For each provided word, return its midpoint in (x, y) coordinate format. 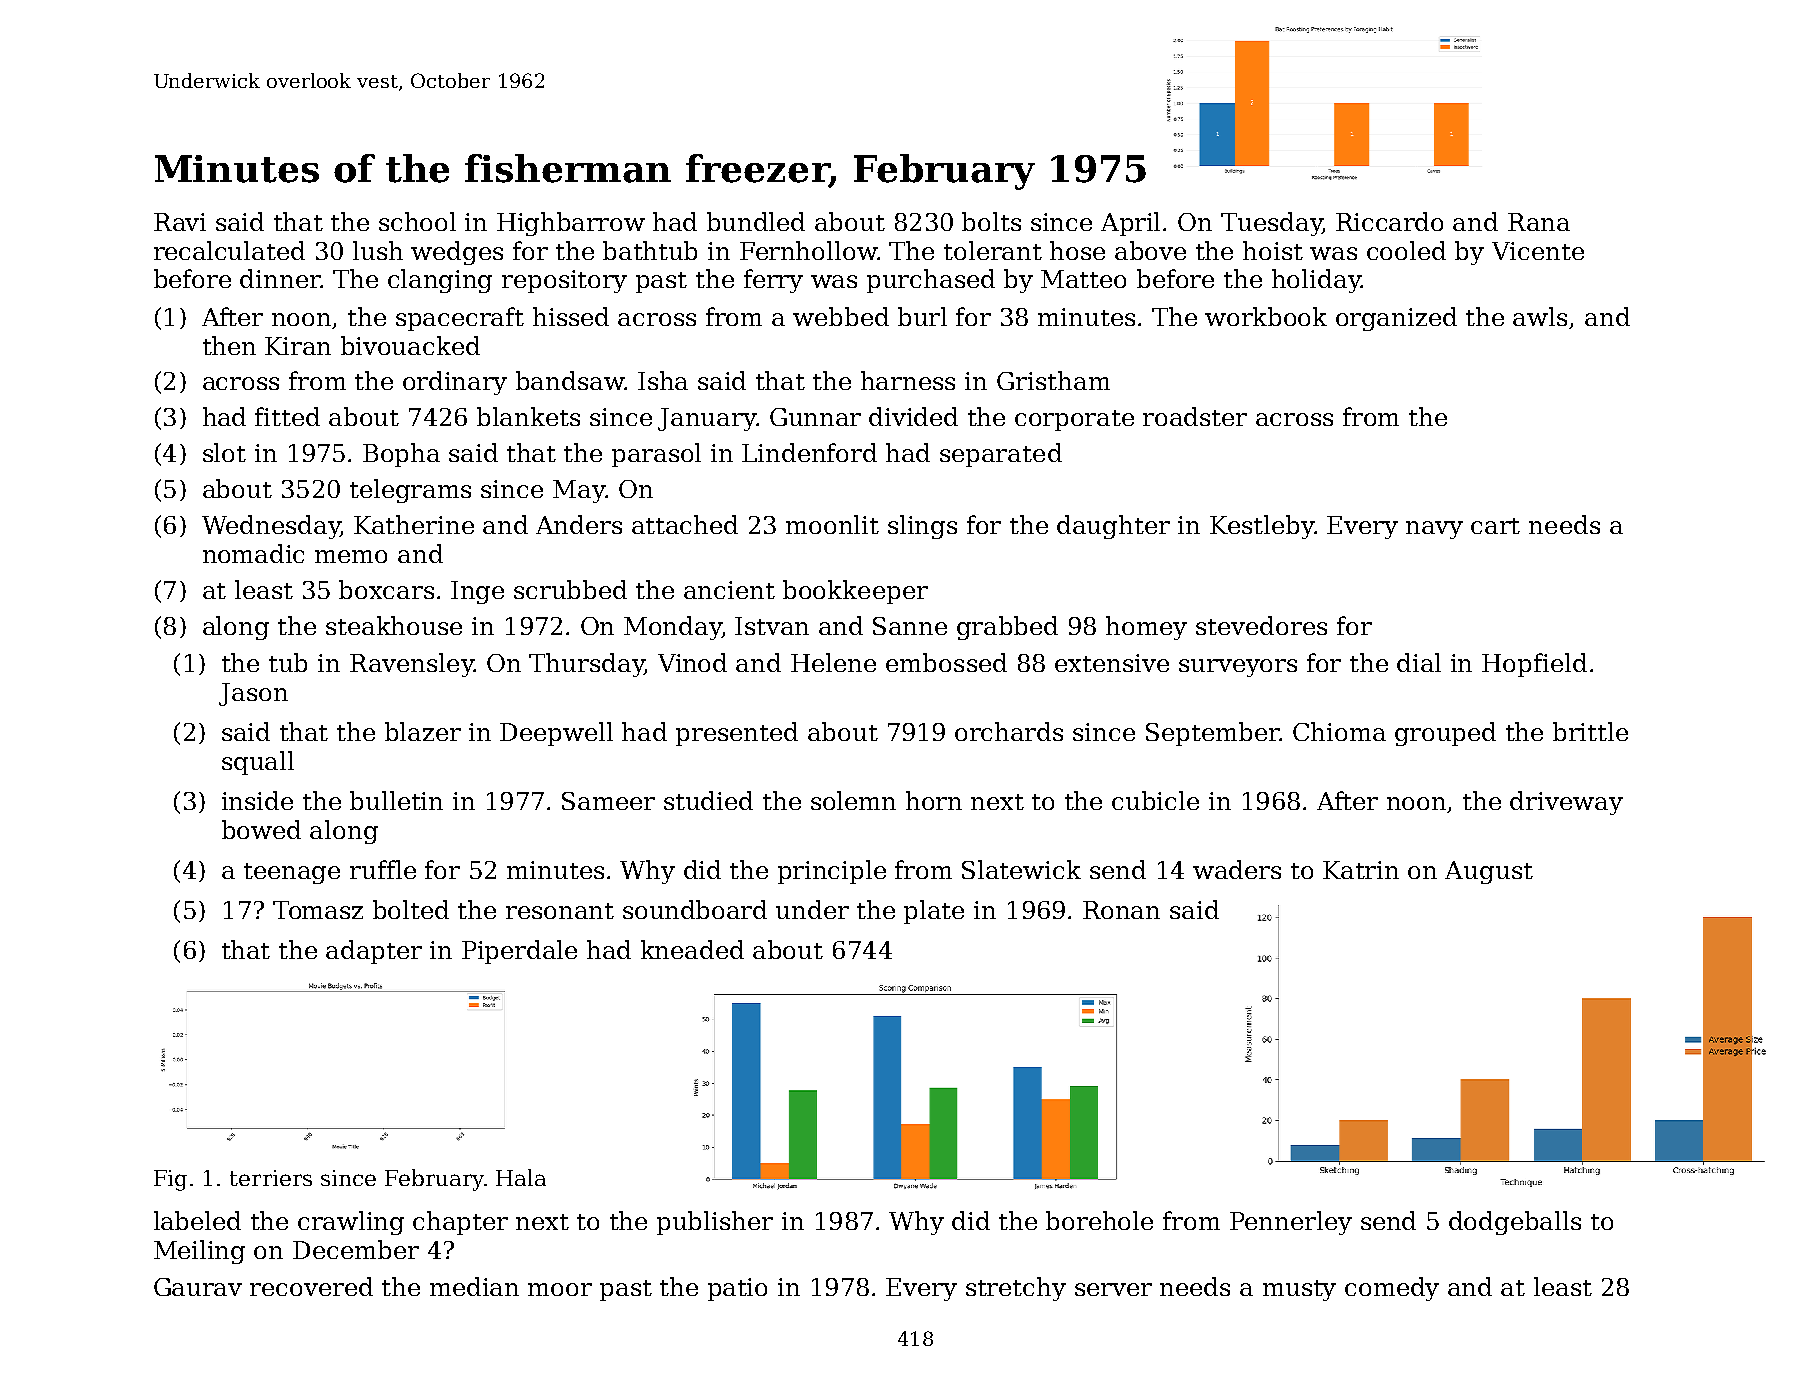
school (417, 221)
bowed (261, 829)
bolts (991, 221)
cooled (1406, 250)
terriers (271, 1178)
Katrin (1361, 870)
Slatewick (1021, 869)
